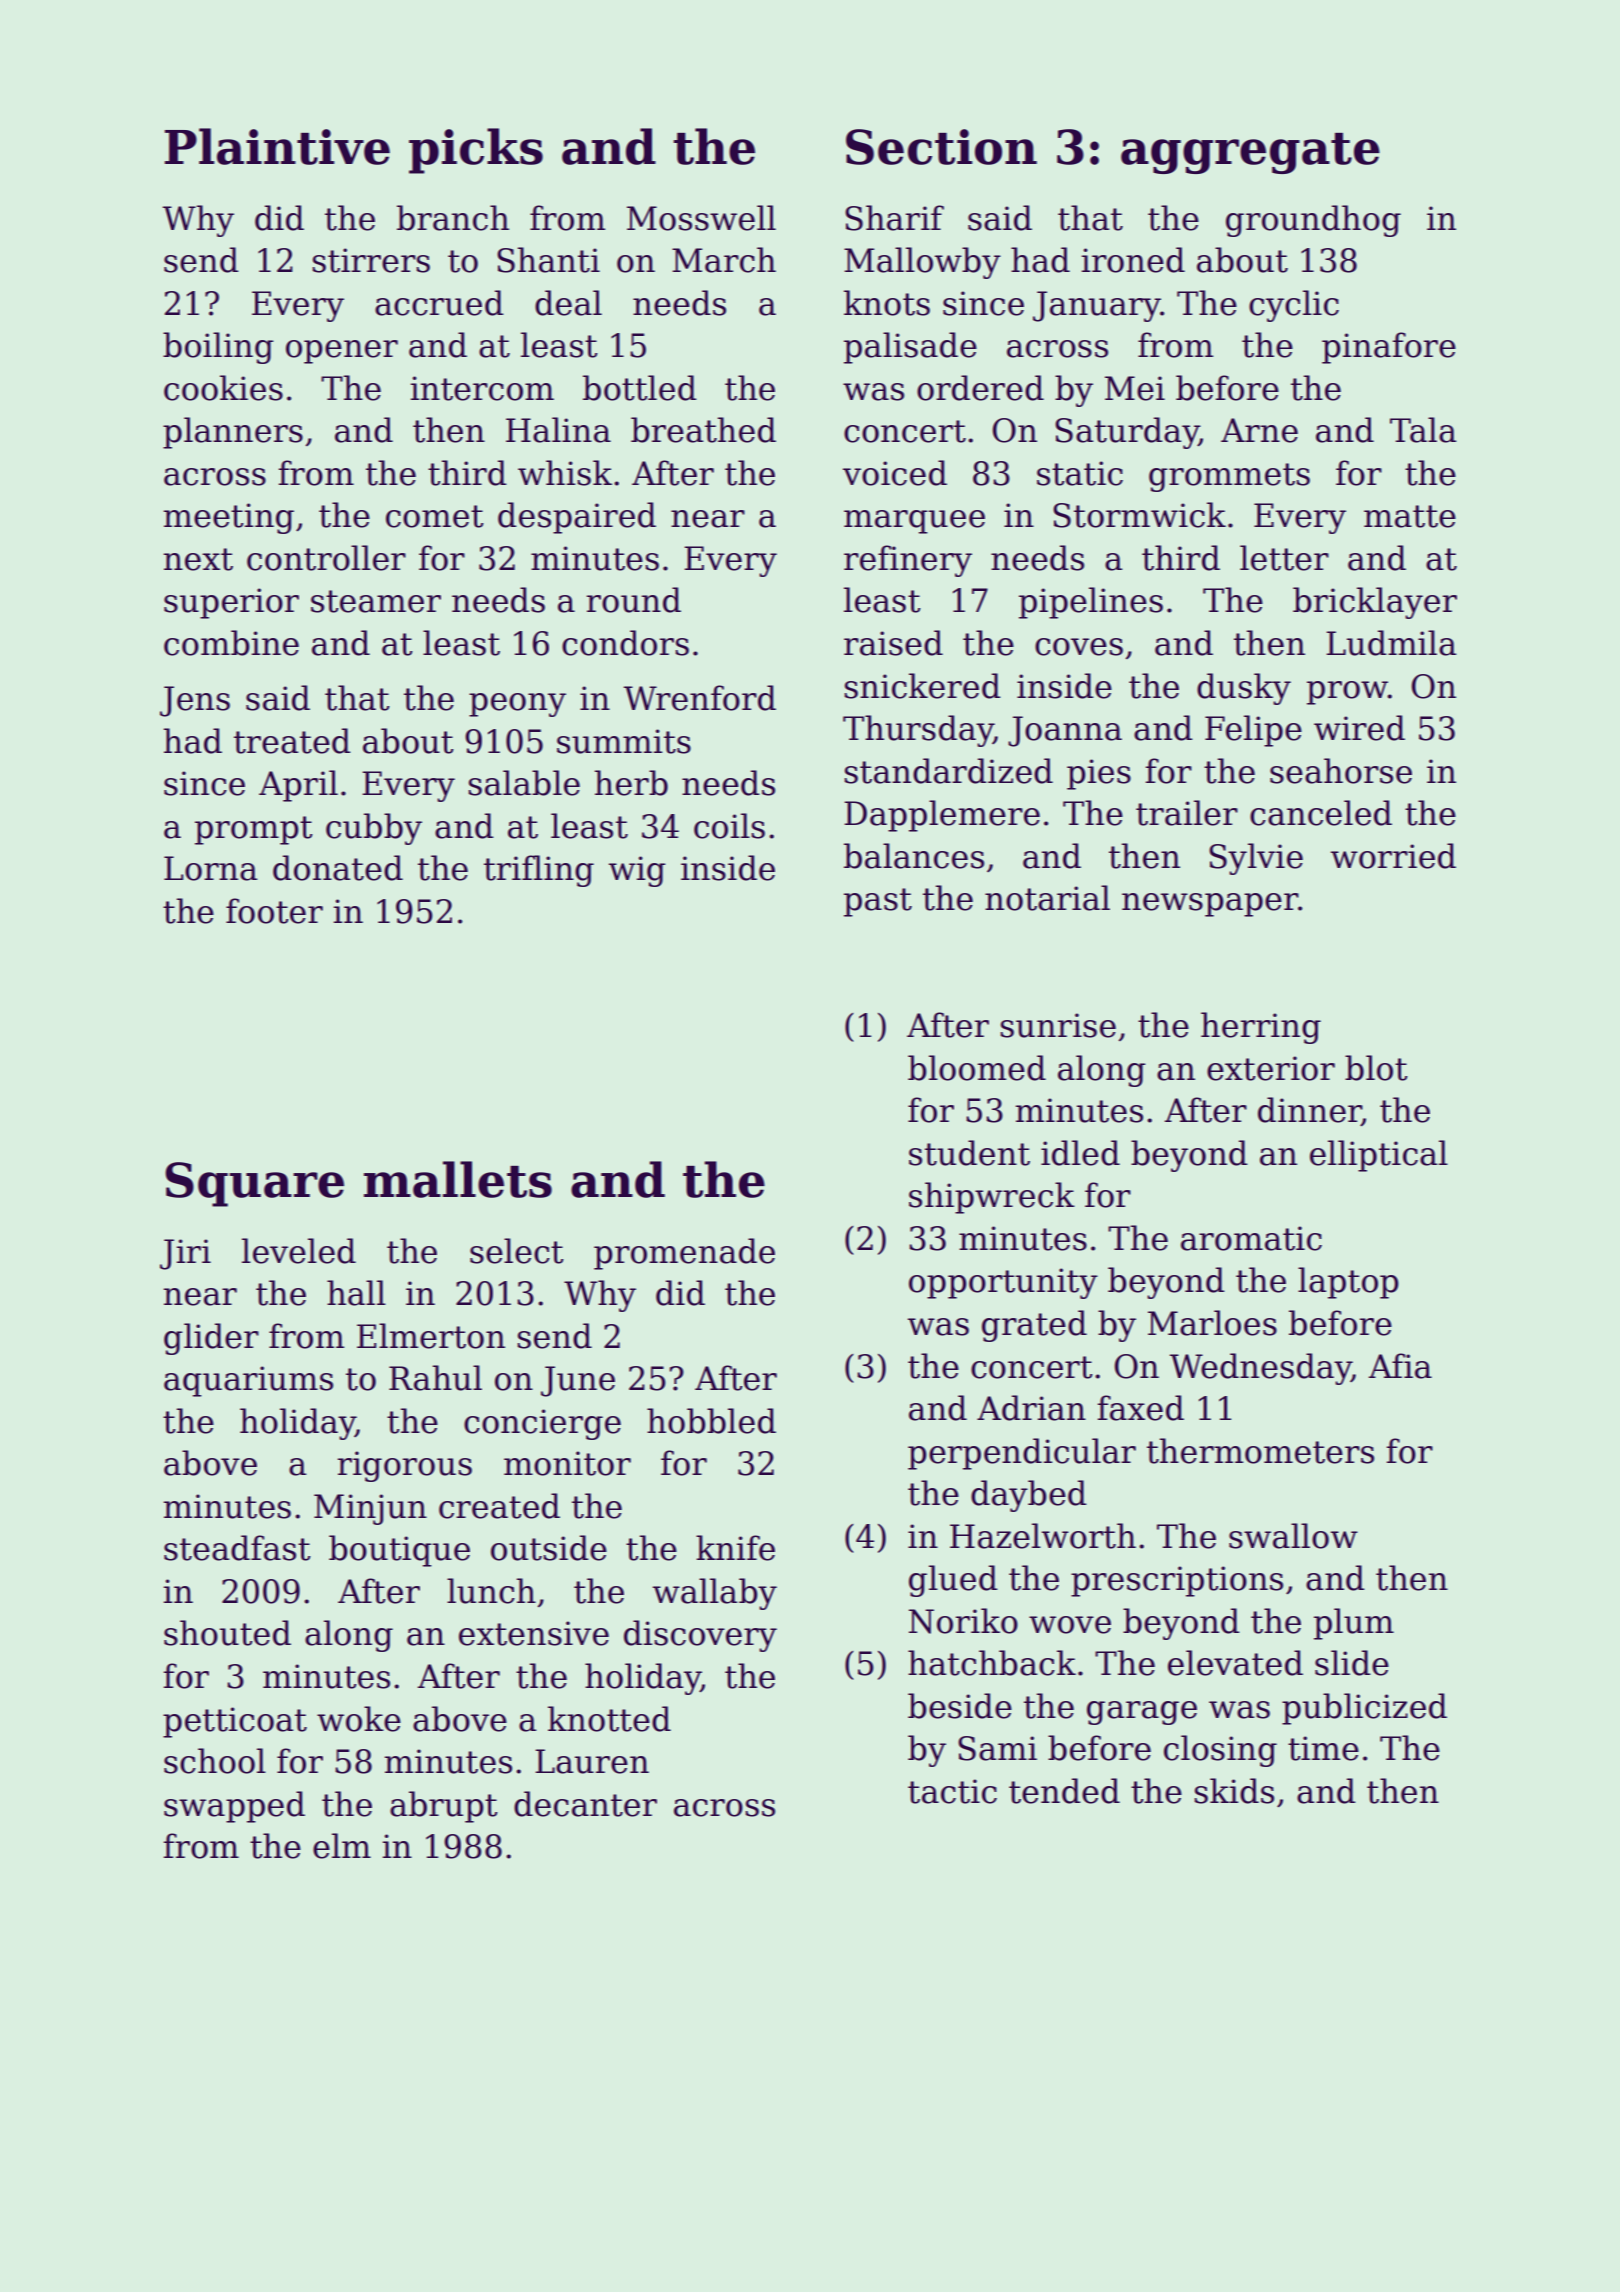 The height and width of the screenshot is (2292, 1620). Describe the element at coordinates (185, 1254) in the screenshot. I see `Jiri` at that location.
